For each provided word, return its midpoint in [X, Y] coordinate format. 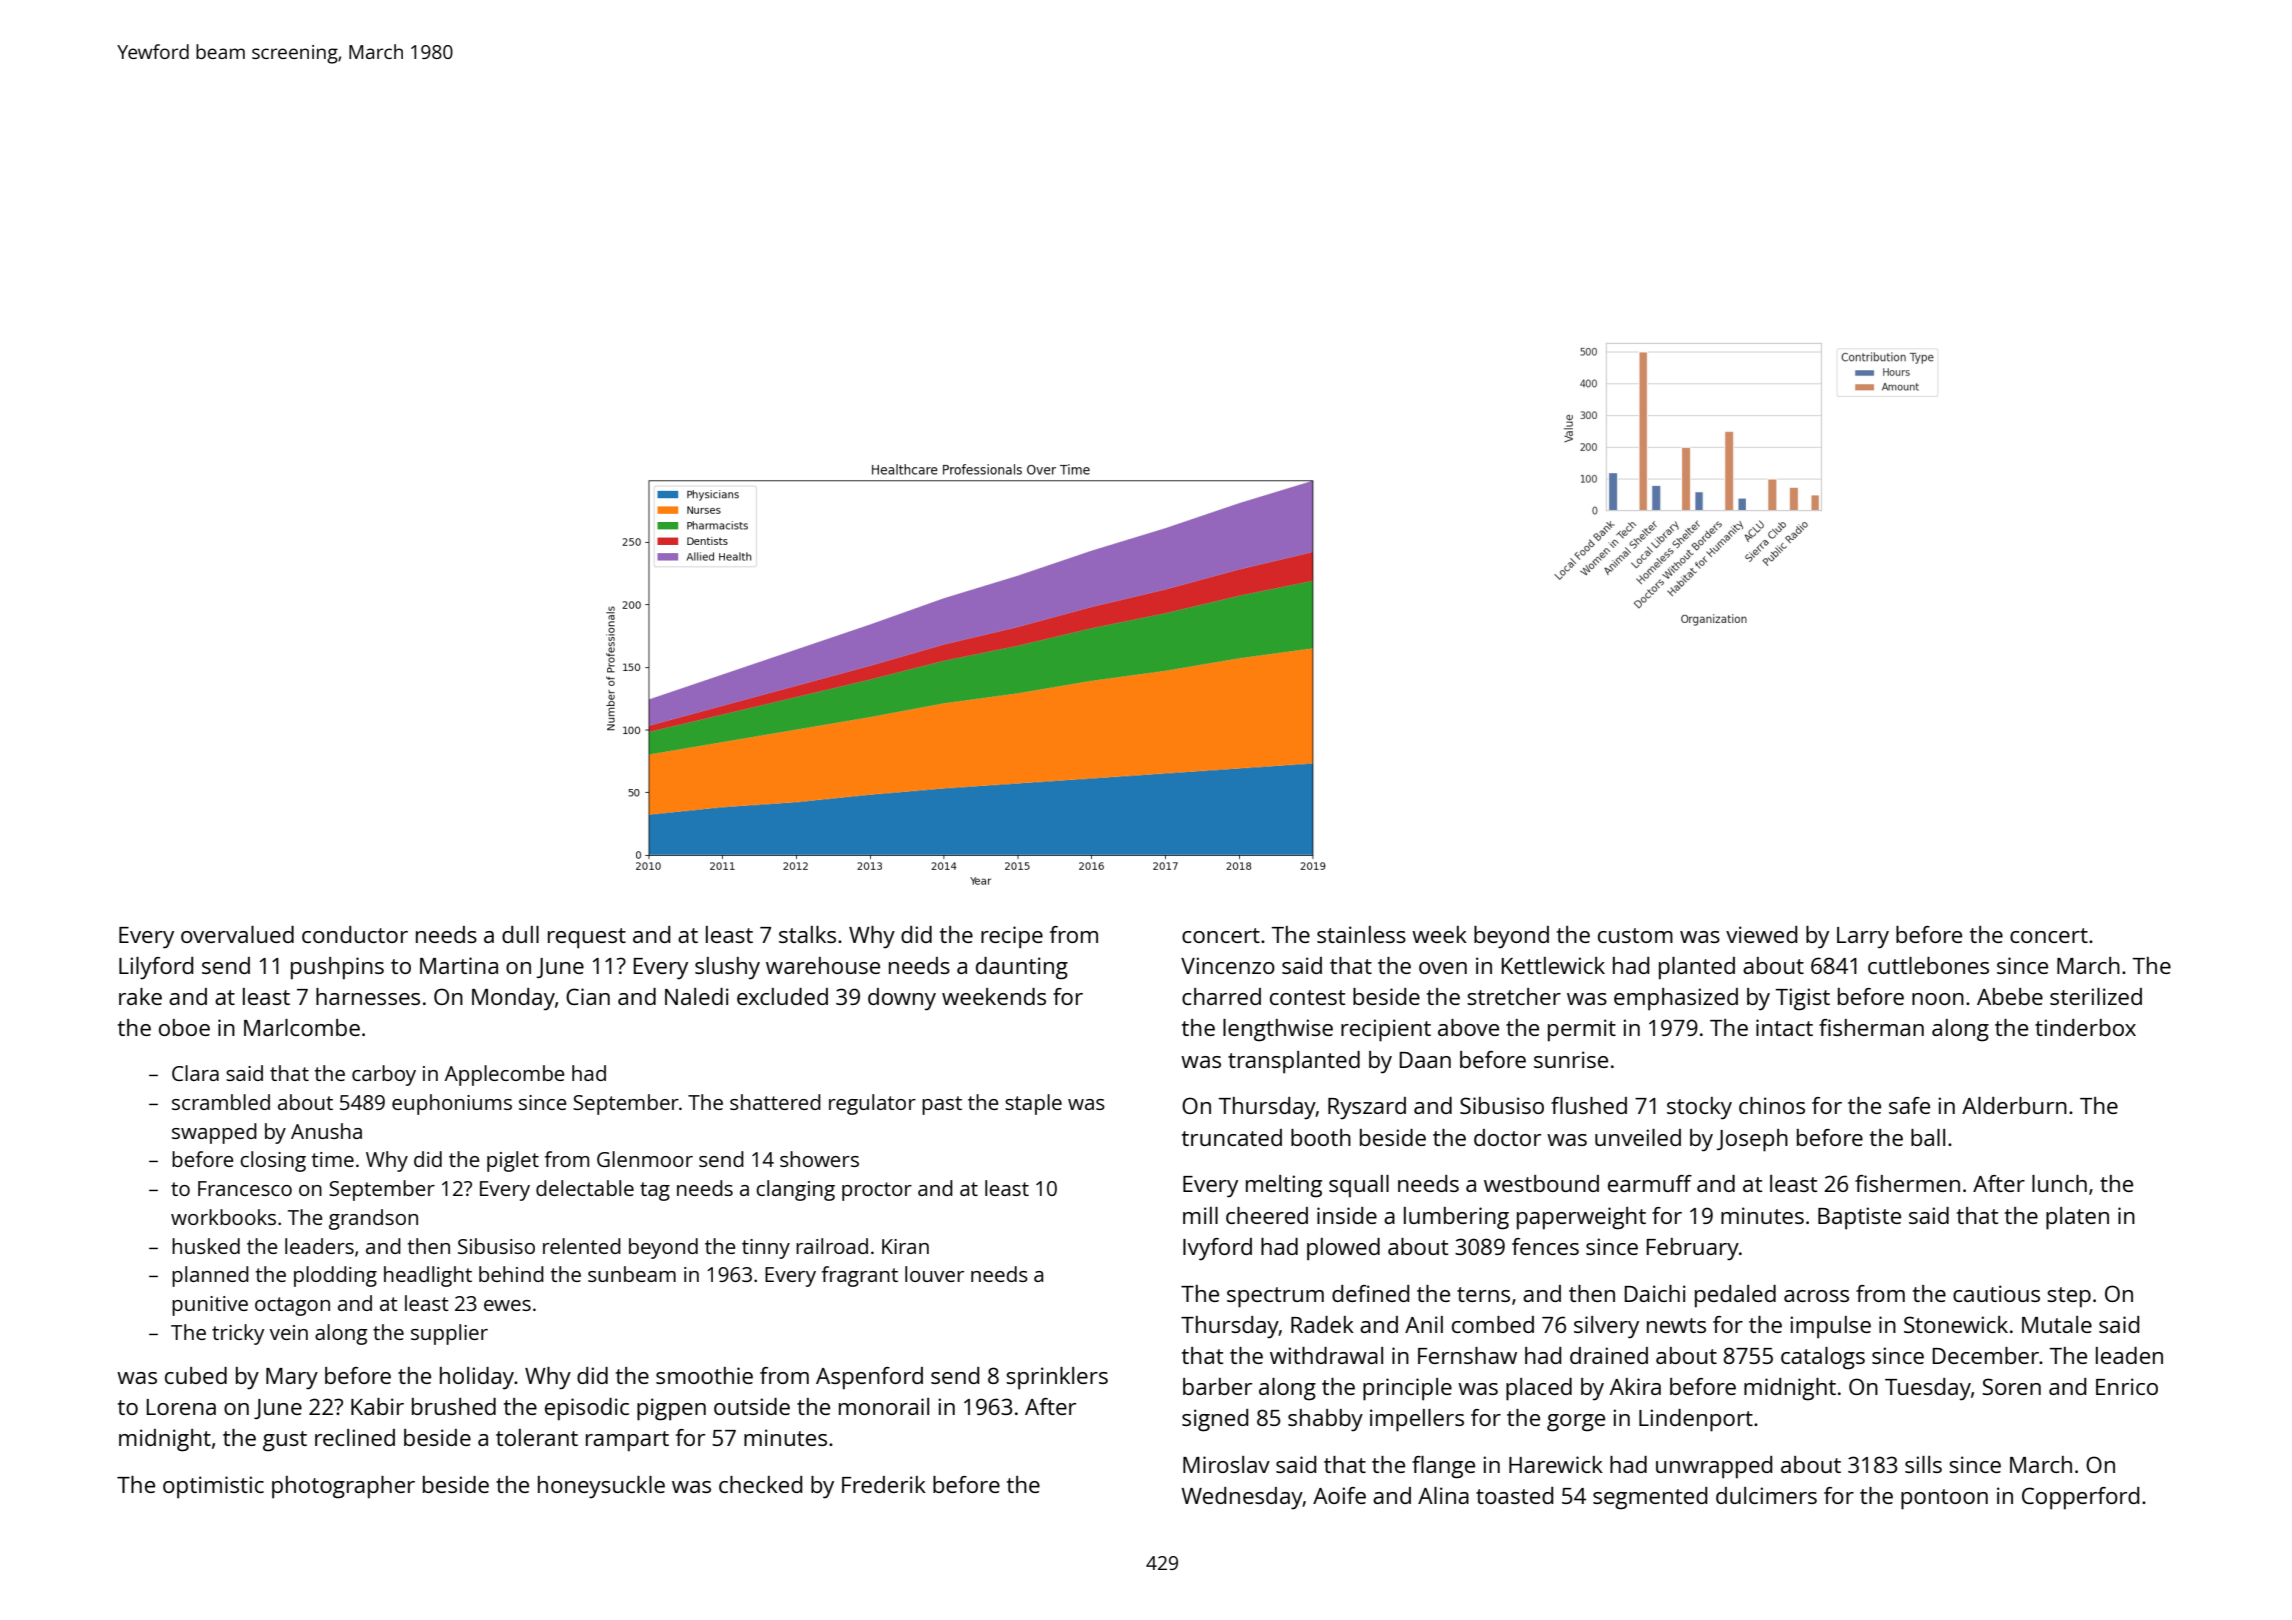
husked [206, 1246]
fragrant [860, 1276]
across [1816, 1296]
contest [1307, 997]
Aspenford [869, 1378]
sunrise [1571, 1059]
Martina [459, 965]
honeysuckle [601, 1487]
